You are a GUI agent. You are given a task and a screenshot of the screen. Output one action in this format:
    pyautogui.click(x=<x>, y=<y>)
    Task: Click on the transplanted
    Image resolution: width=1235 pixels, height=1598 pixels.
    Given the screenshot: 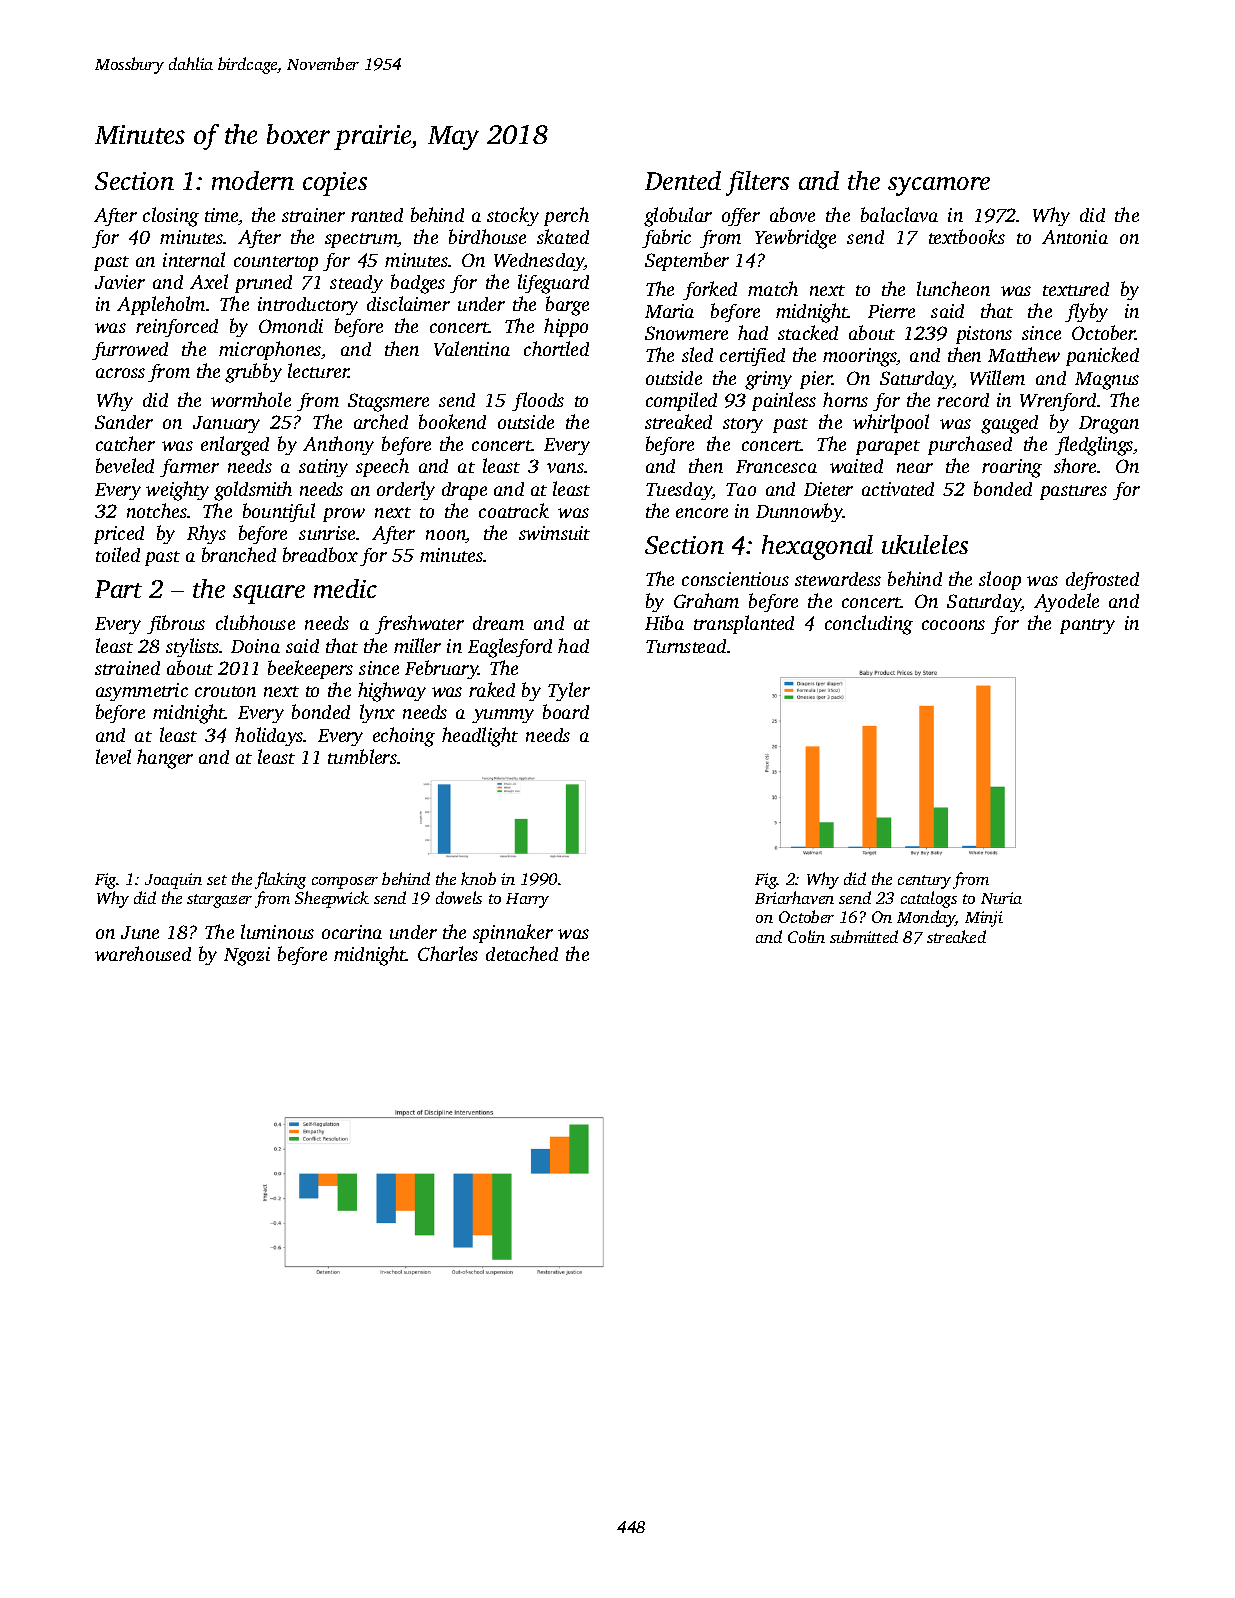 What is the action you would take?
    pyautogui.click(x=744, y=624)
